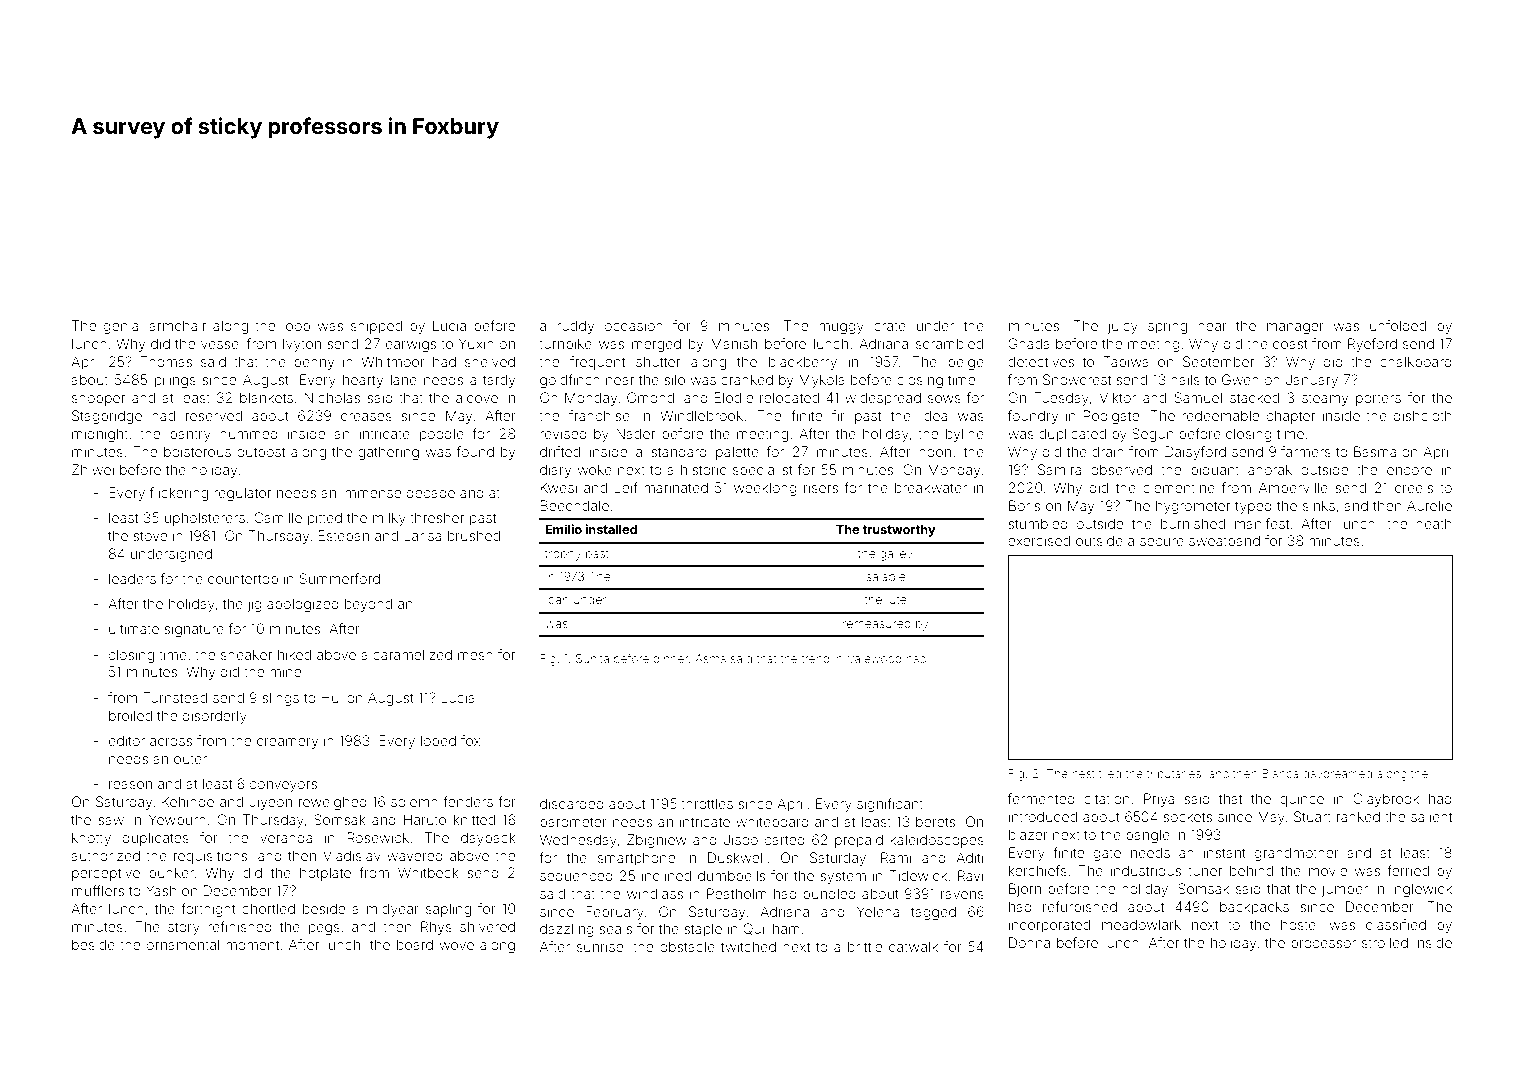  I want to click on daydreamed, so click(1337, 775).
